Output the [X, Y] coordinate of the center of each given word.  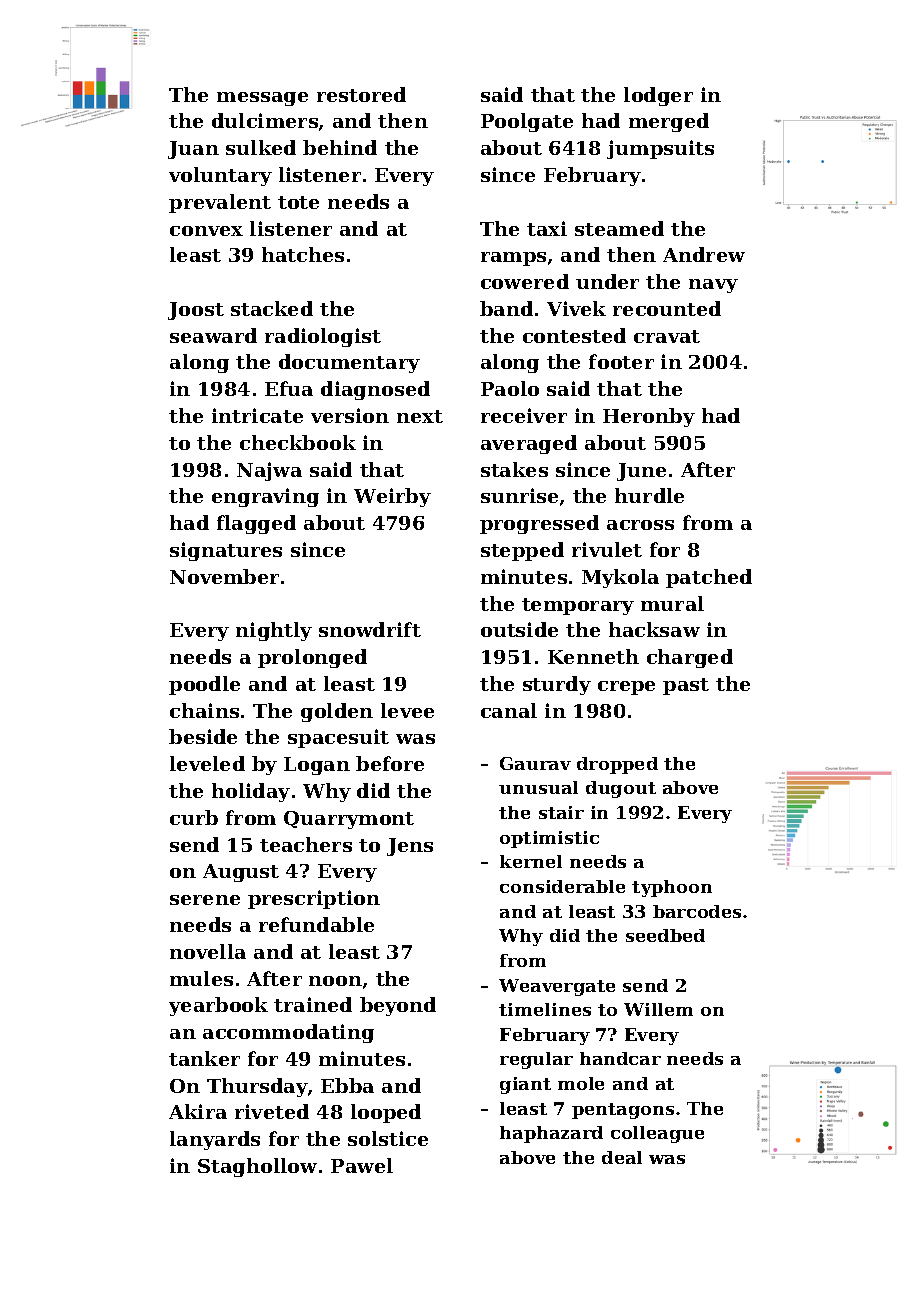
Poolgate [527, 122]
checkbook [298, 442]
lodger [658, 96]
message [262, 99]
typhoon [672, 888]
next [420, 416]
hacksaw [654, 629]
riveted [272, 1111]
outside [519, 629]
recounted [667, 308]
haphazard [551, 1134]
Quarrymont [349, 820]
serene [205, 900]
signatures [226, 551]
